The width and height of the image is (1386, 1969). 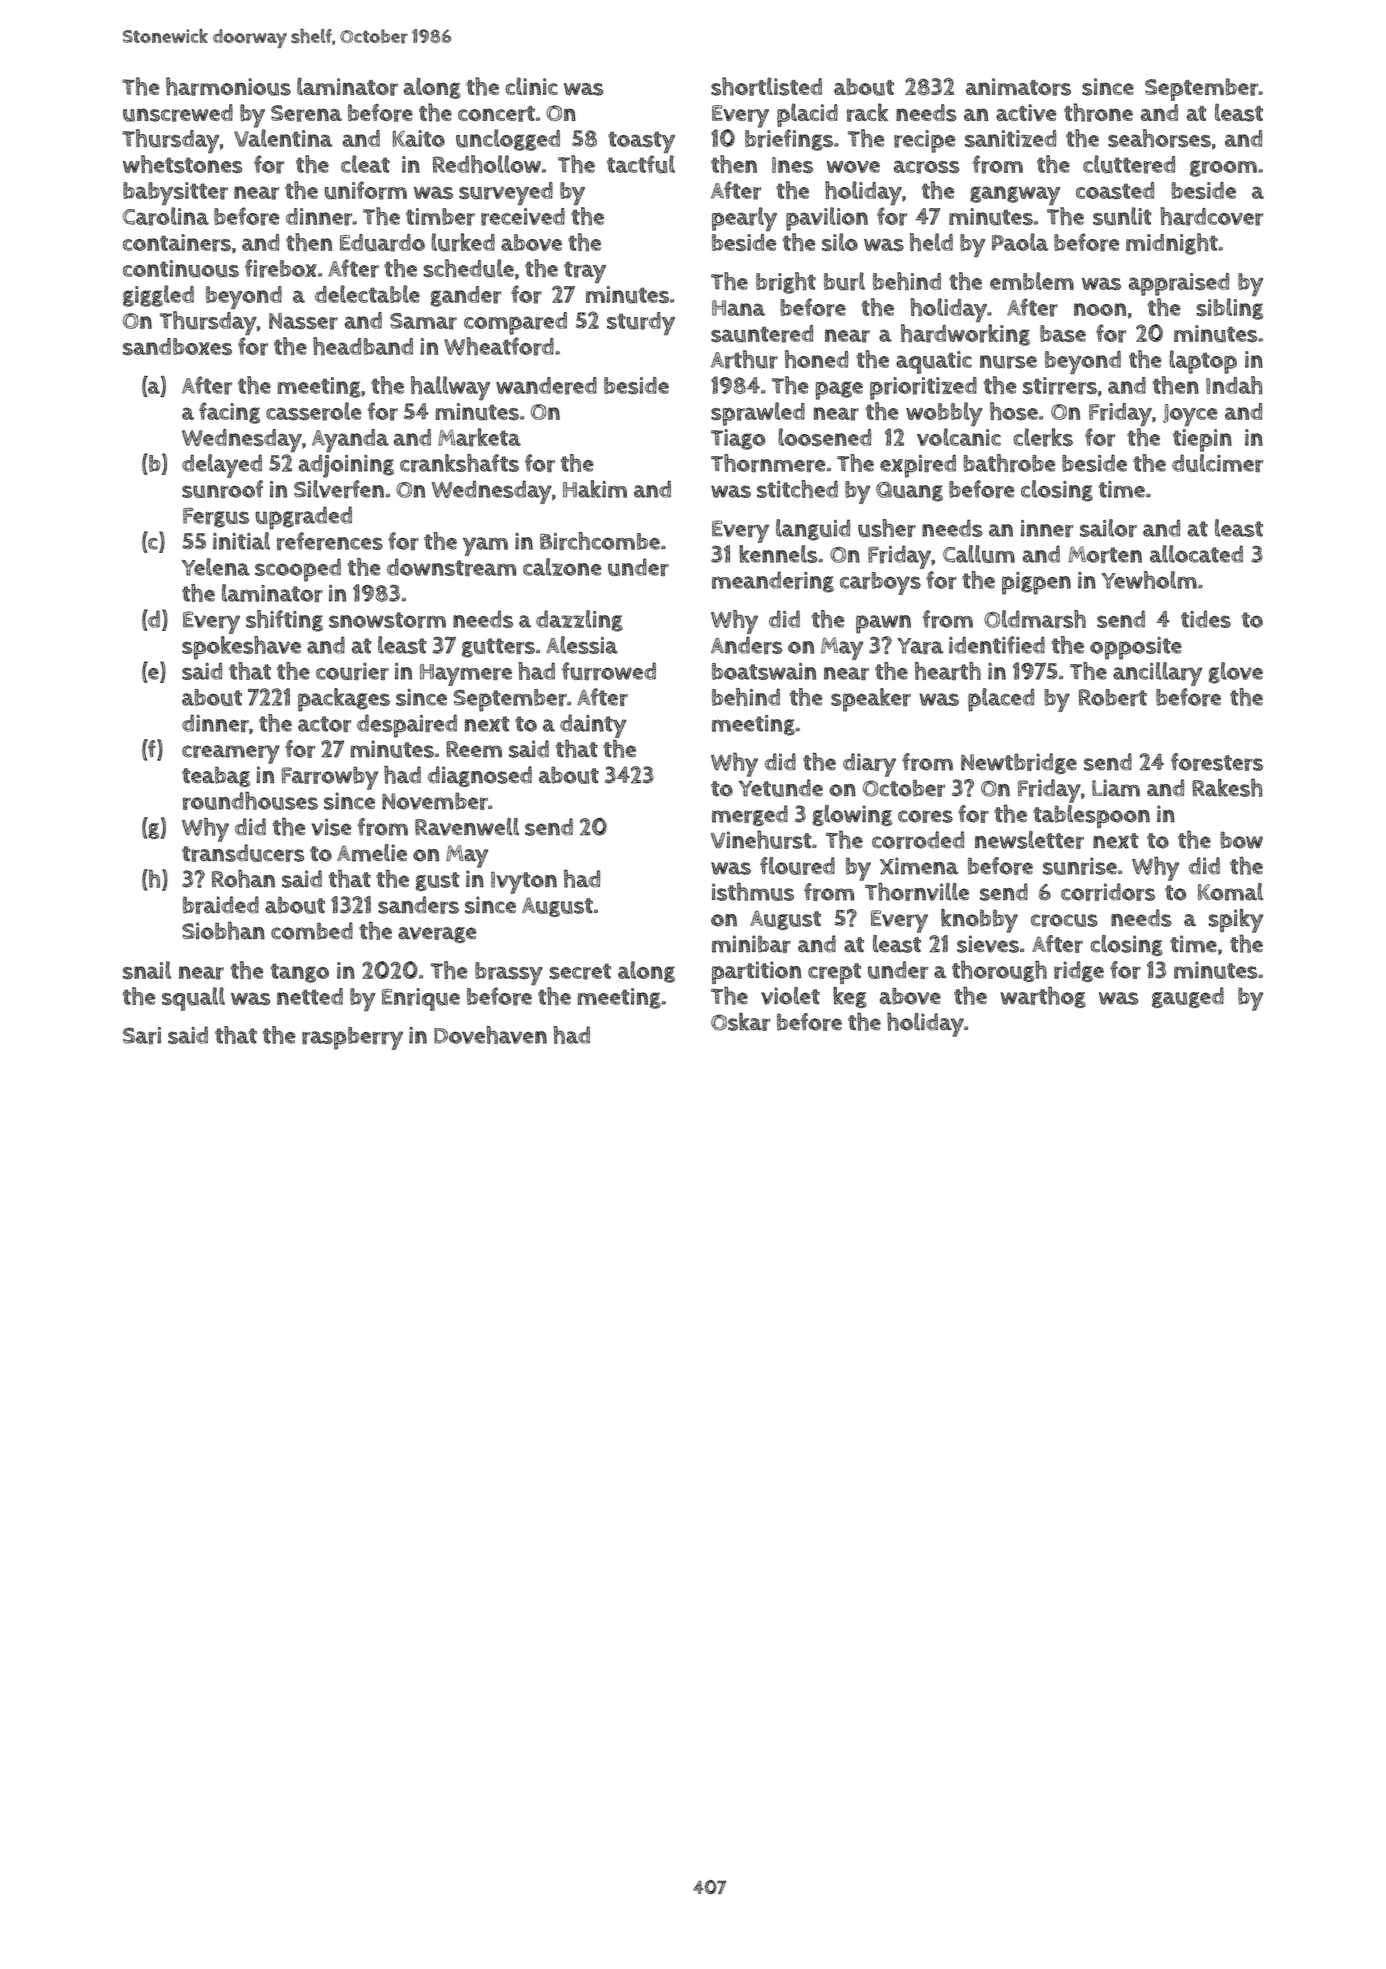 I want to click on yam, so click(x=485, y=546).
